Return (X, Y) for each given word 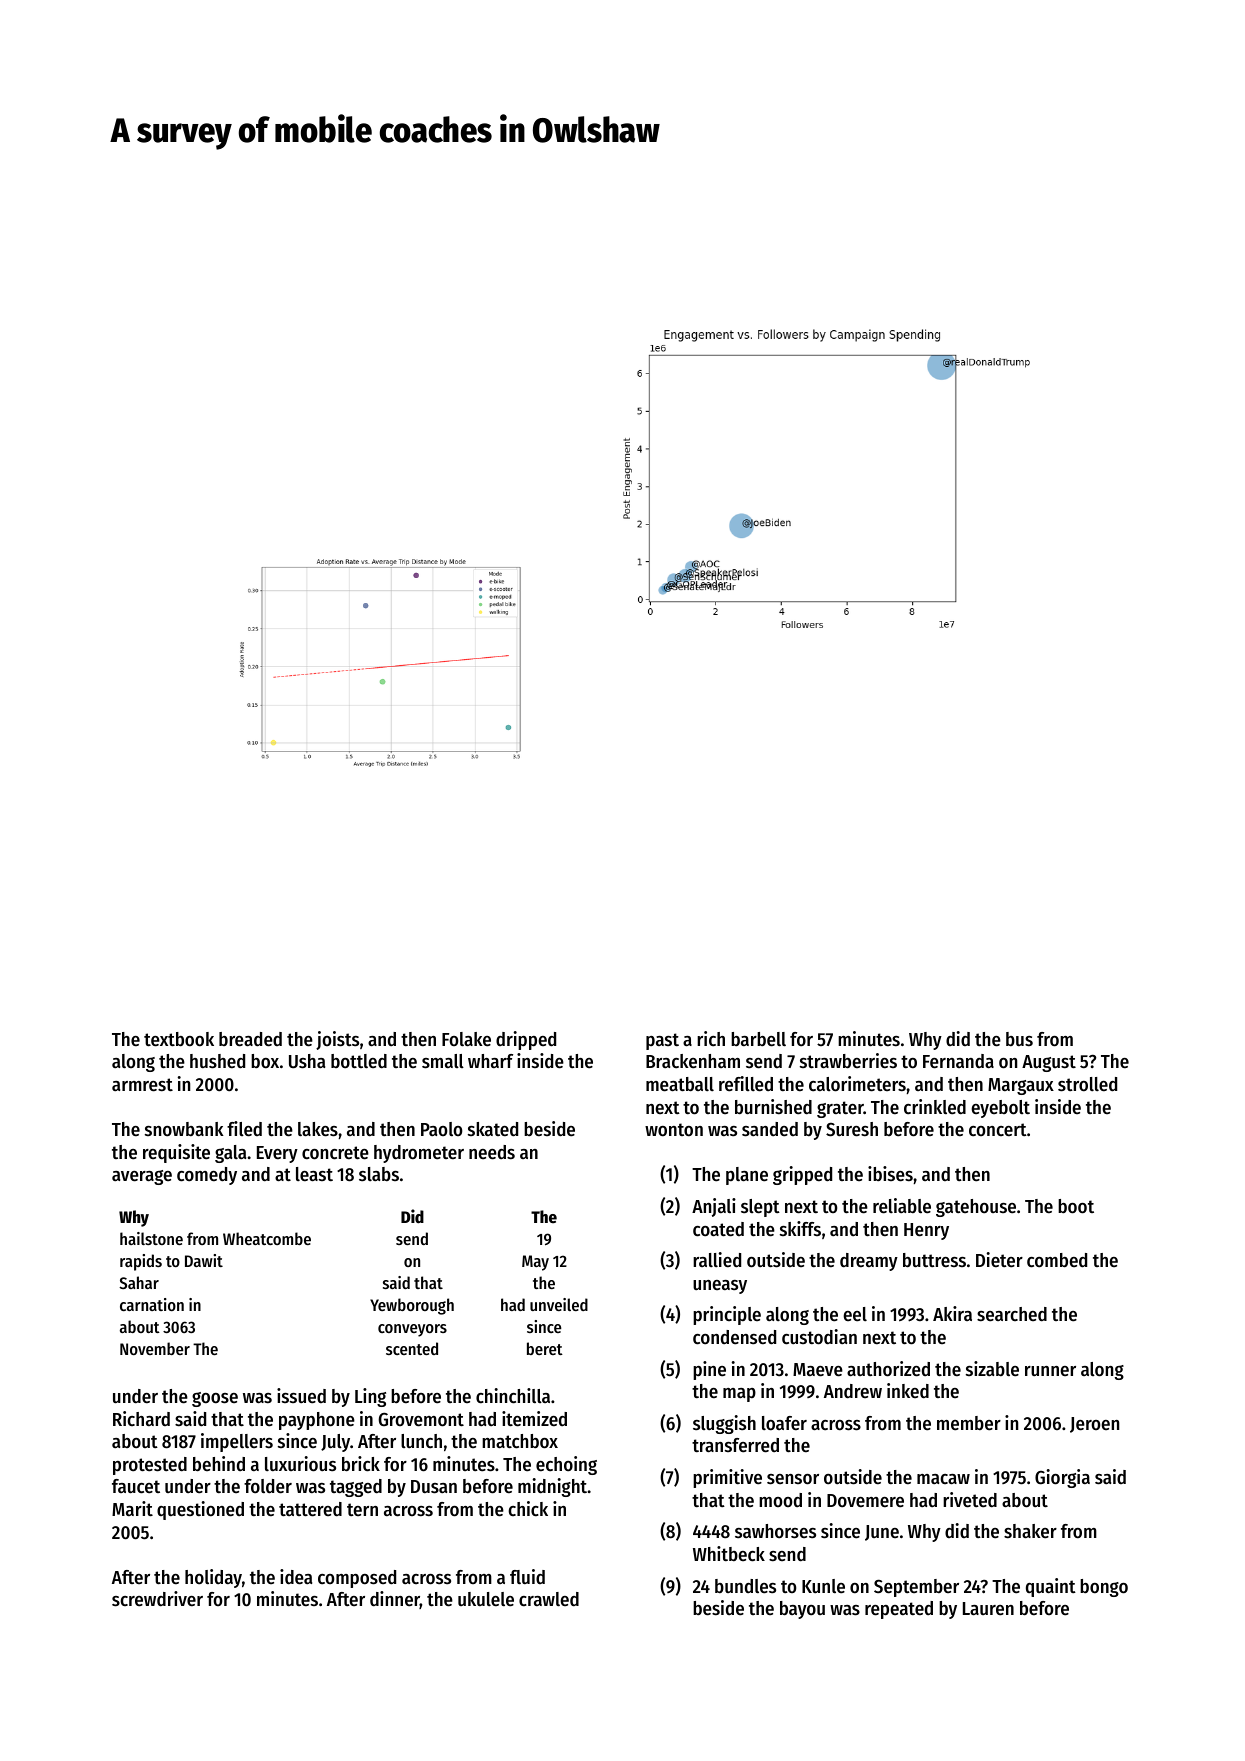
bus (1019, 1039)
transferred (735, 1445)
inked (908, 1391)
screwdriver (157, 1599)
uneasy (720, 1287)
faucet (136, 1486)
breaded (250, 1039)
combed (1057, 1260)
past (662, 1041)
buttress (934, 1260)
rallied (717, 1260)
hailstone (151, 1238)
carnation (152, 1304)
